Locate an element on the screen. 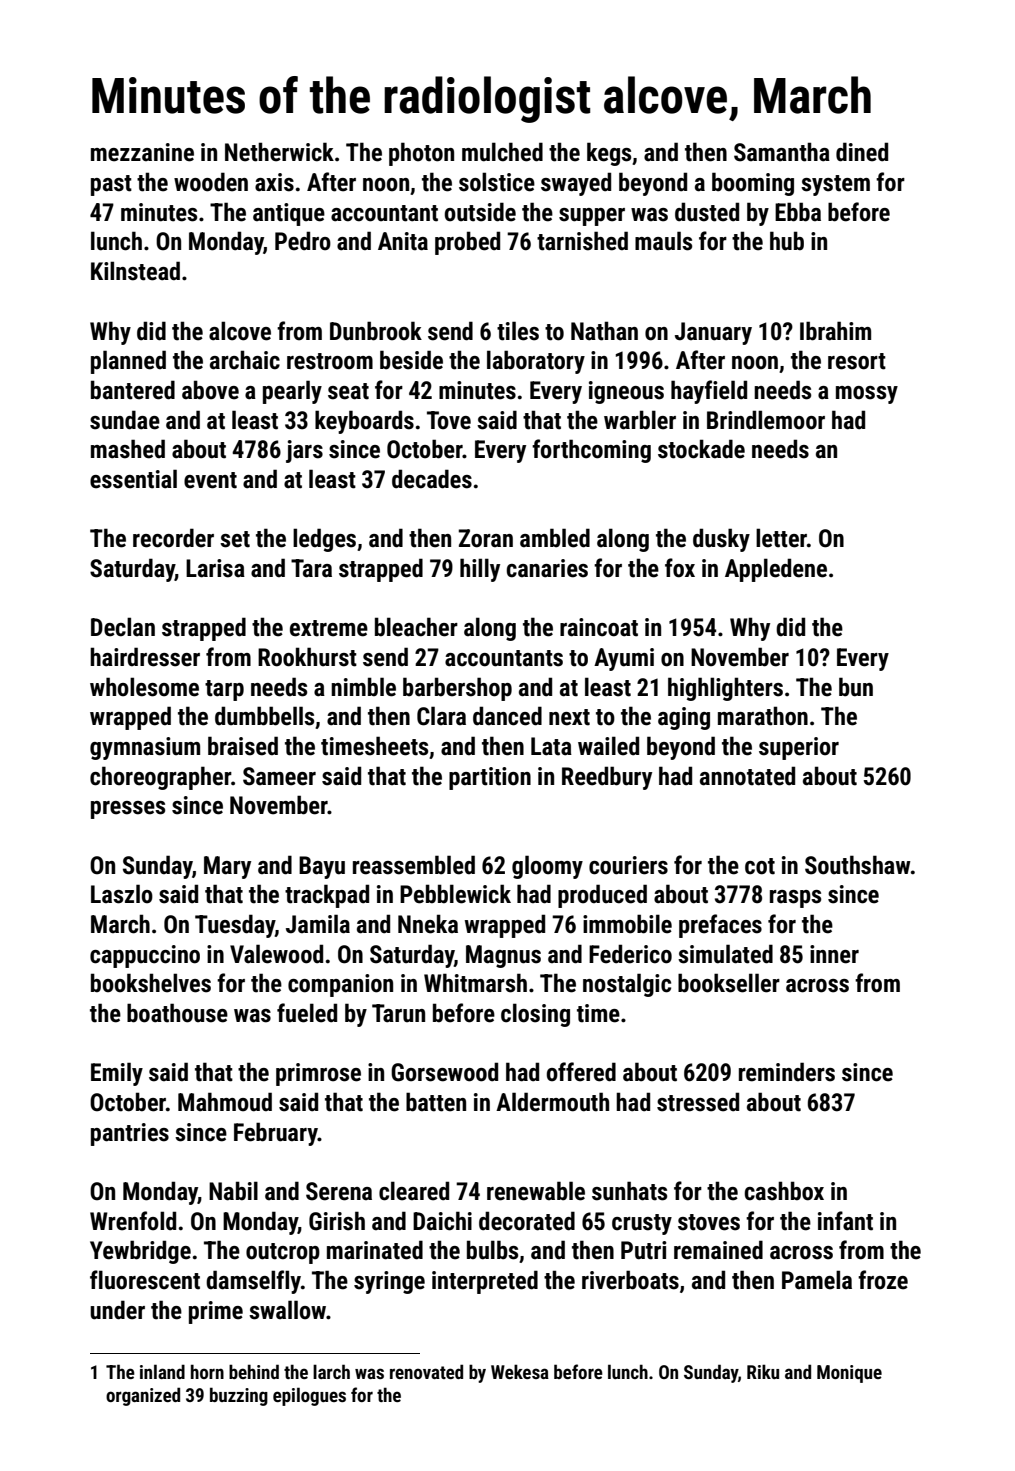 The height and width of the screenshot is (1471, 1015). January is located at coordinates (713, 333).
